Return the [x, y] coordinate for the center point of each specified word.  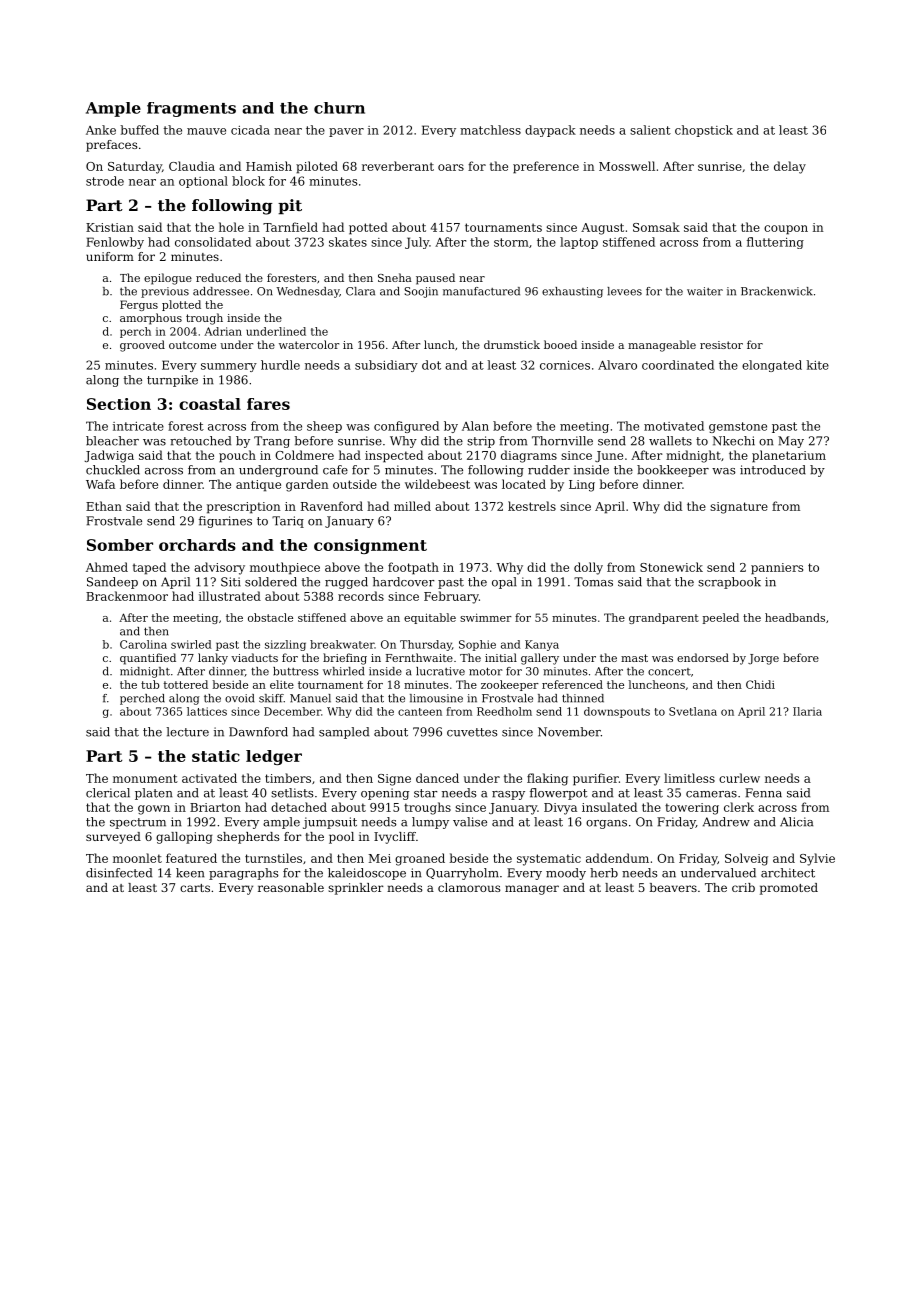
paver [346, 132]
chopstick [704, 131]
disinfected [119, 873]
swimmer [486, 617]
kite [817, 365]
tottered [185, 684]
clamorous [469, 887]
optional [203, 182]
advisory [219, 568]
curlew [739, 778]
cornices [565, 365]
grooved [142, 346]
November [569, 732]
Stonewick [671, 567]
